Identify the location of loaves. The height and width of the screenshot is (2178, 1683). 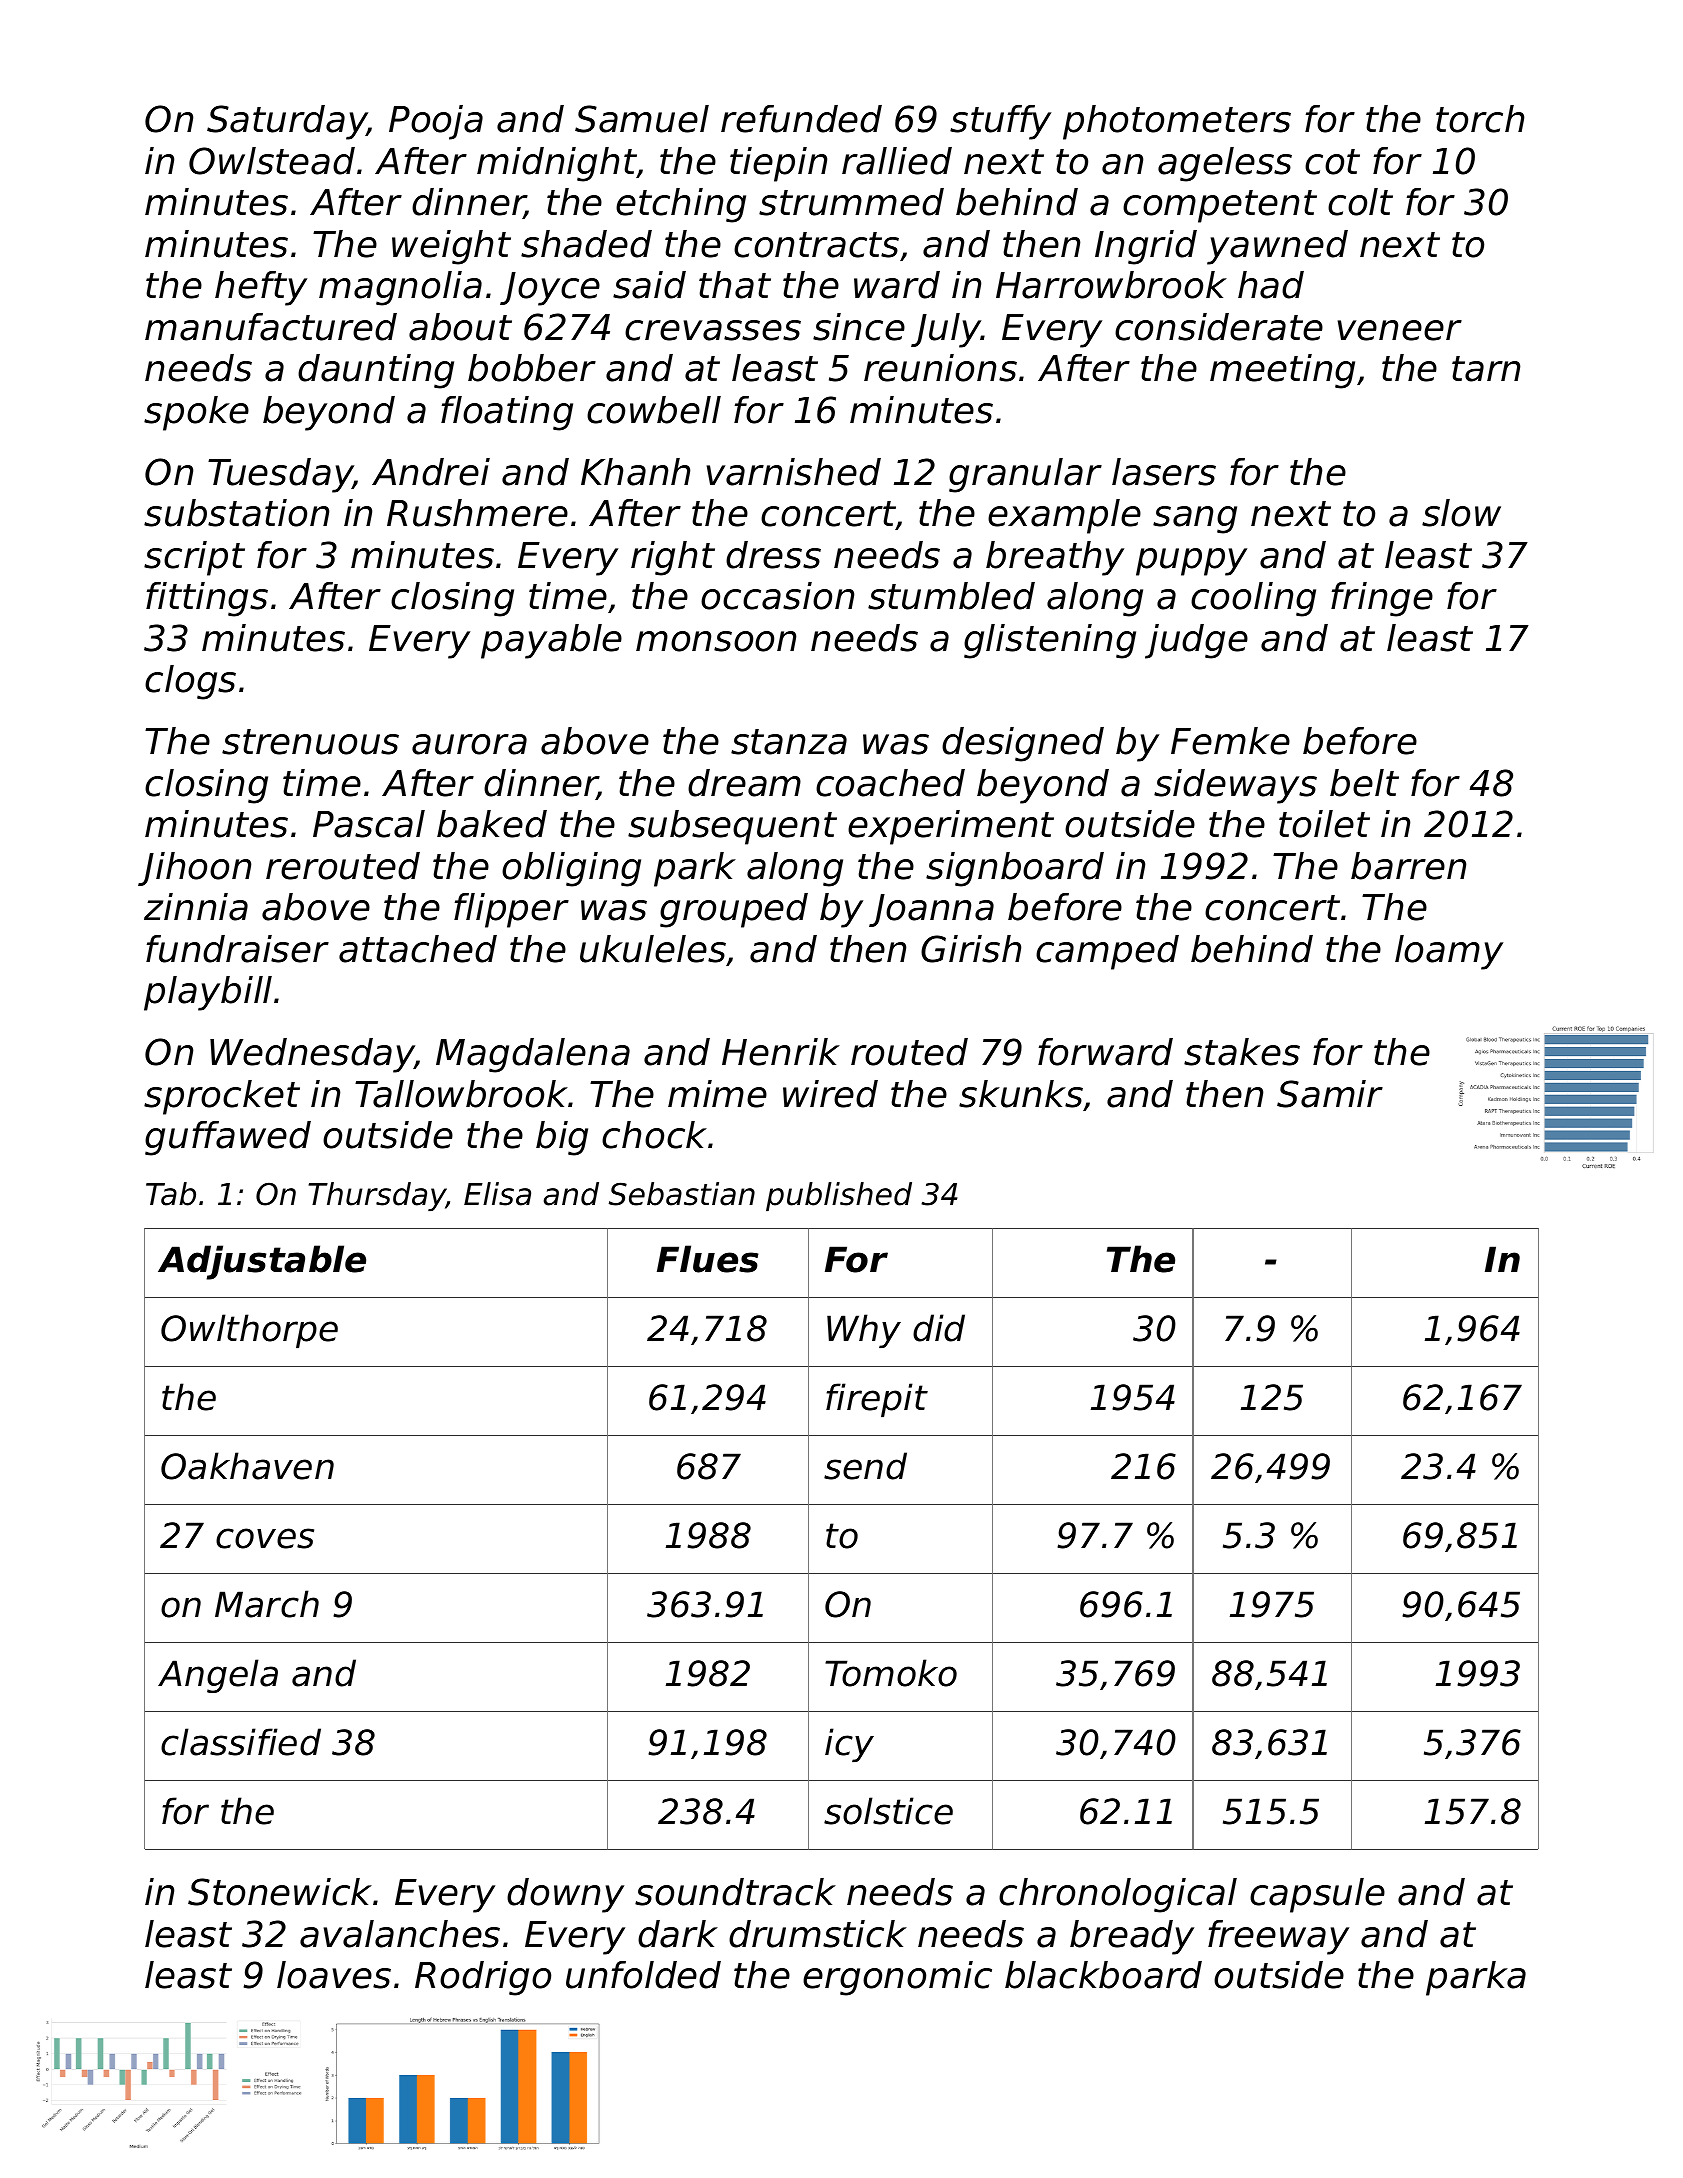
(334, 1975).
